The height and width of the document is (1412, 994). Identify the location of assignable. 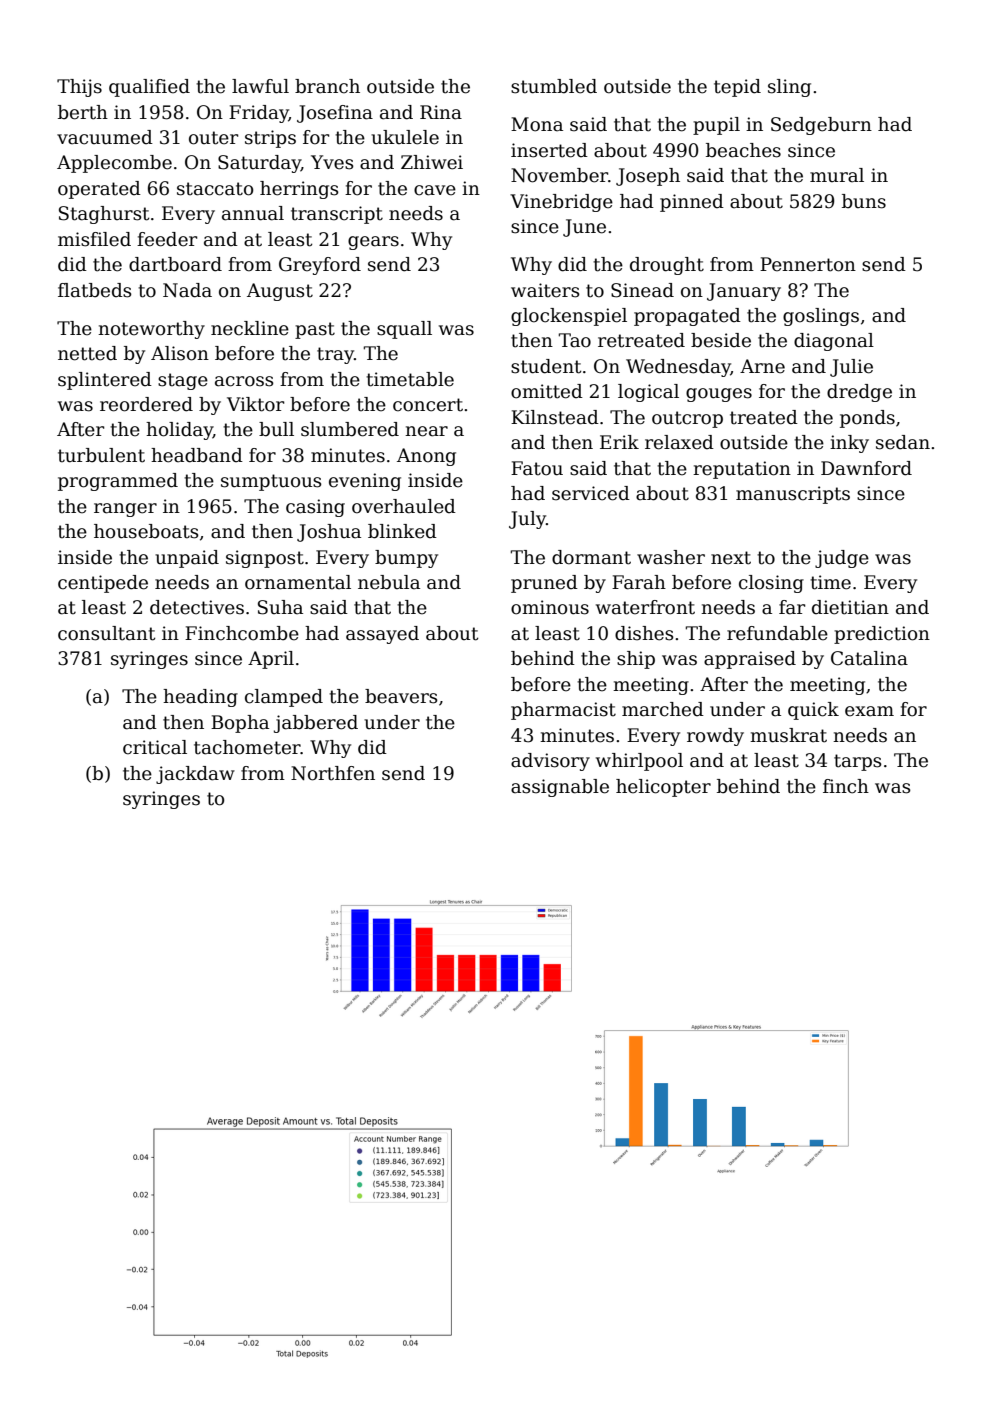
(560, 788).
